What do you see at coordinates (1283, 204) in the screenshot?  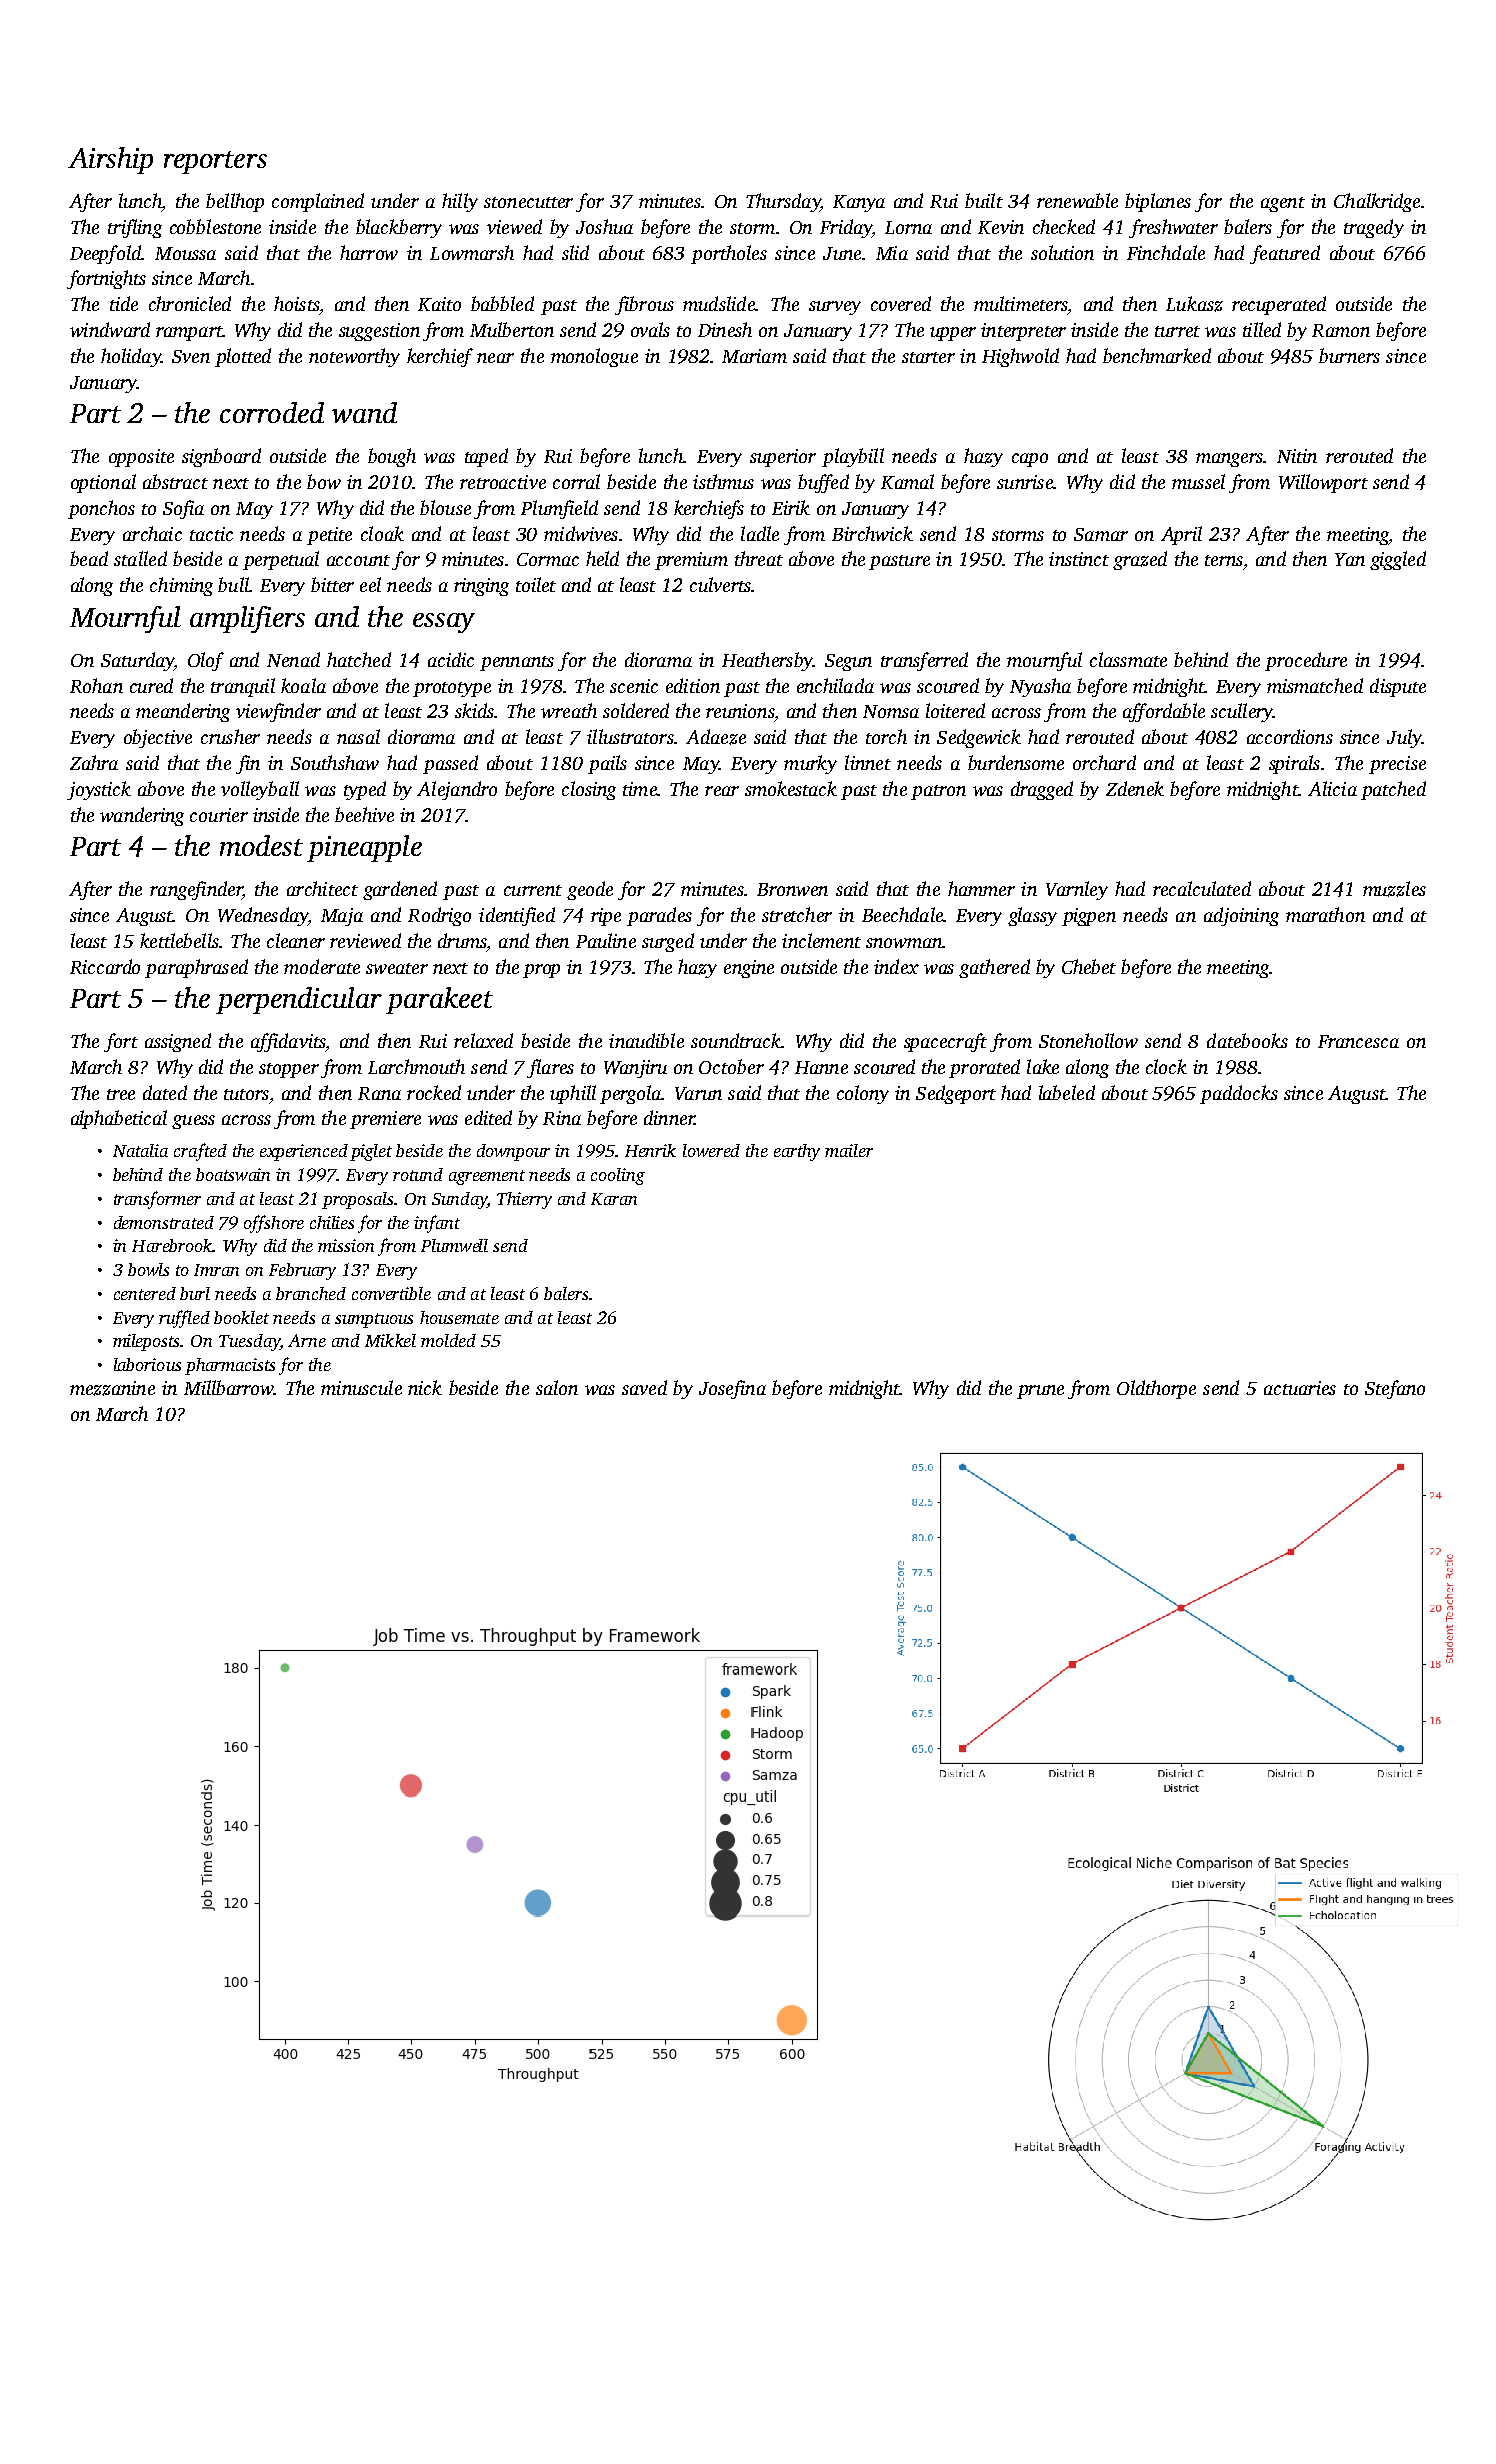 I see `agent` at bounding box center [1283, 204].
